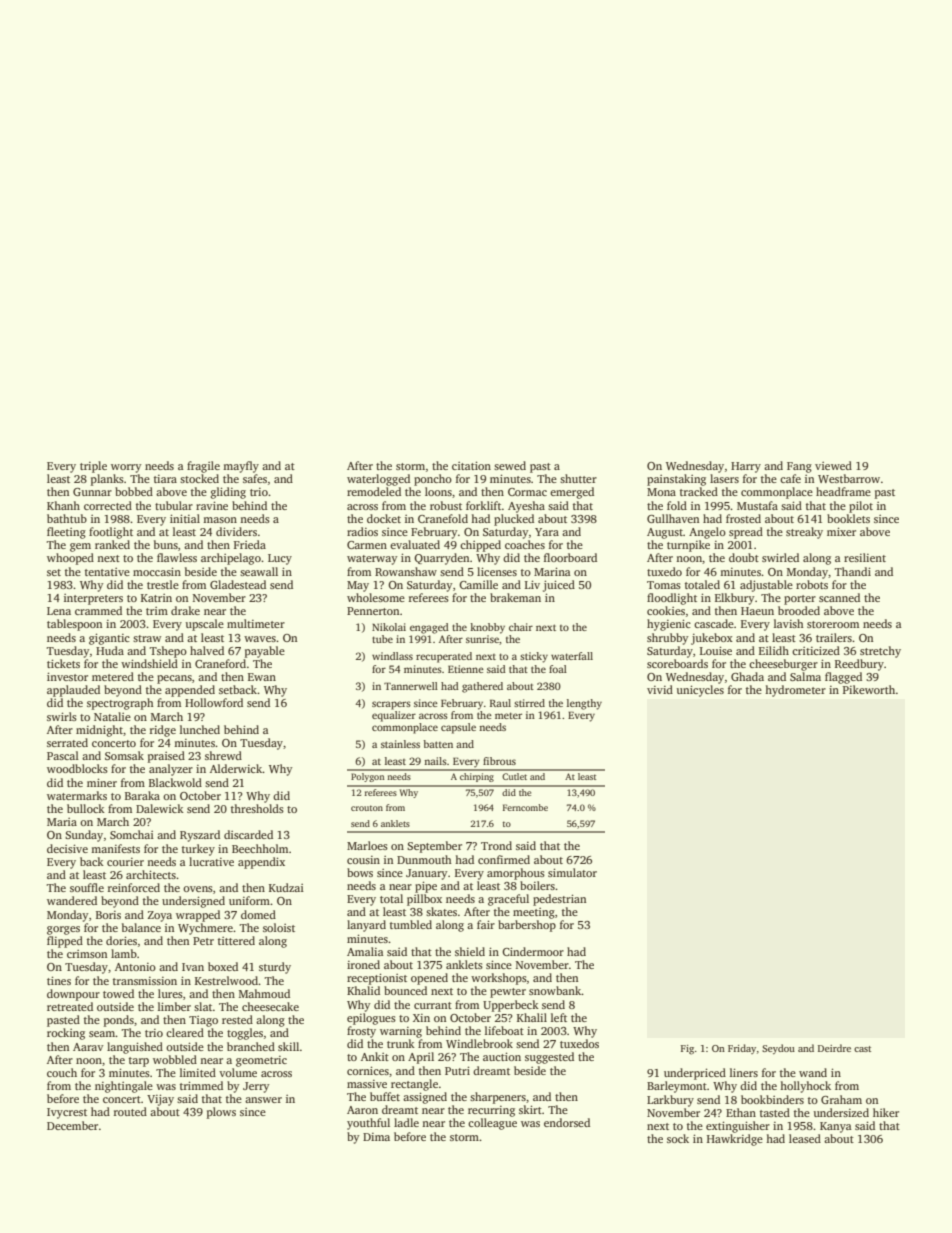  I want to click on waterway, so click(372, 560).
